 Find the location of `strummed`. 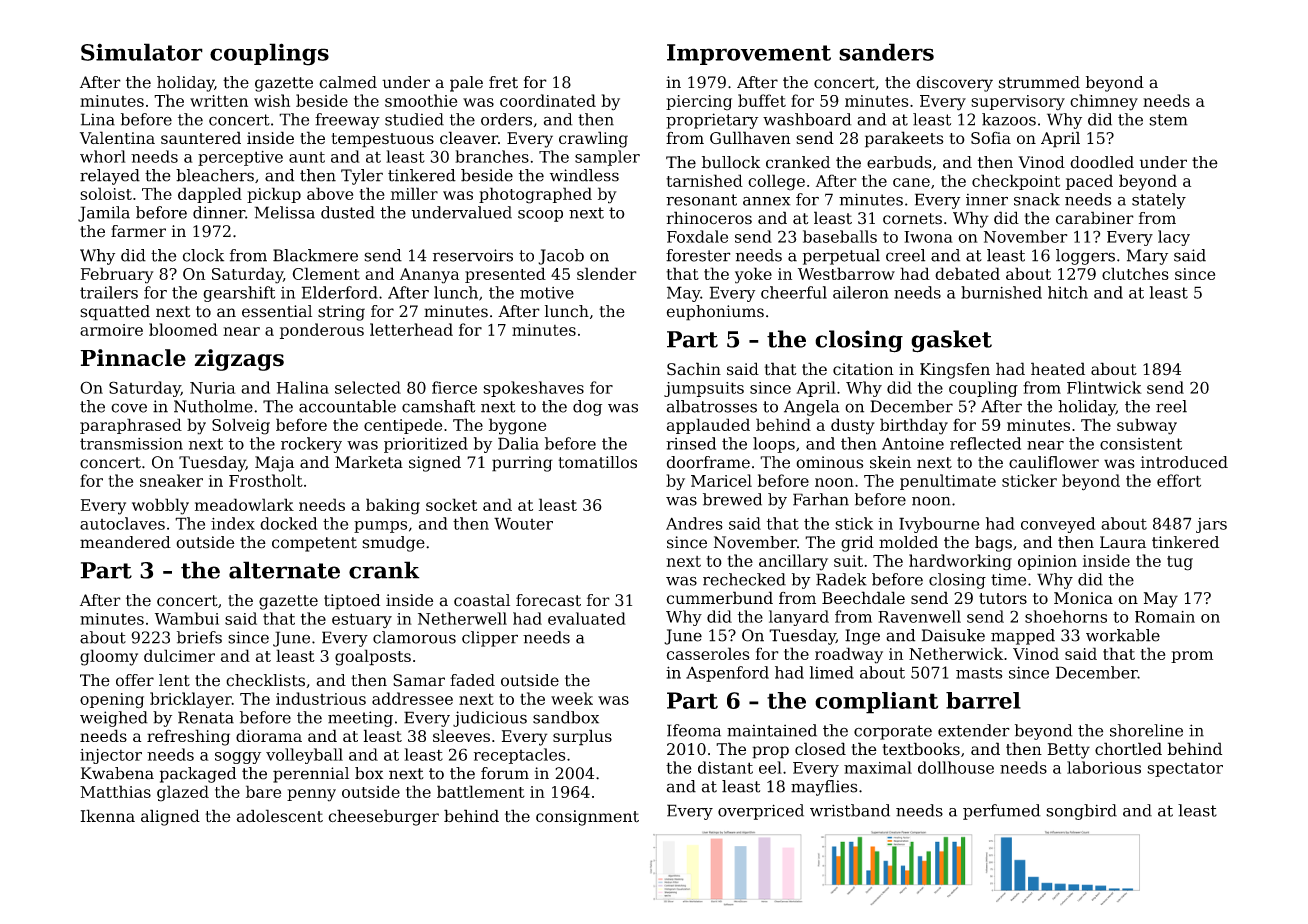

strummed is located at coordinates (1039, 82).
